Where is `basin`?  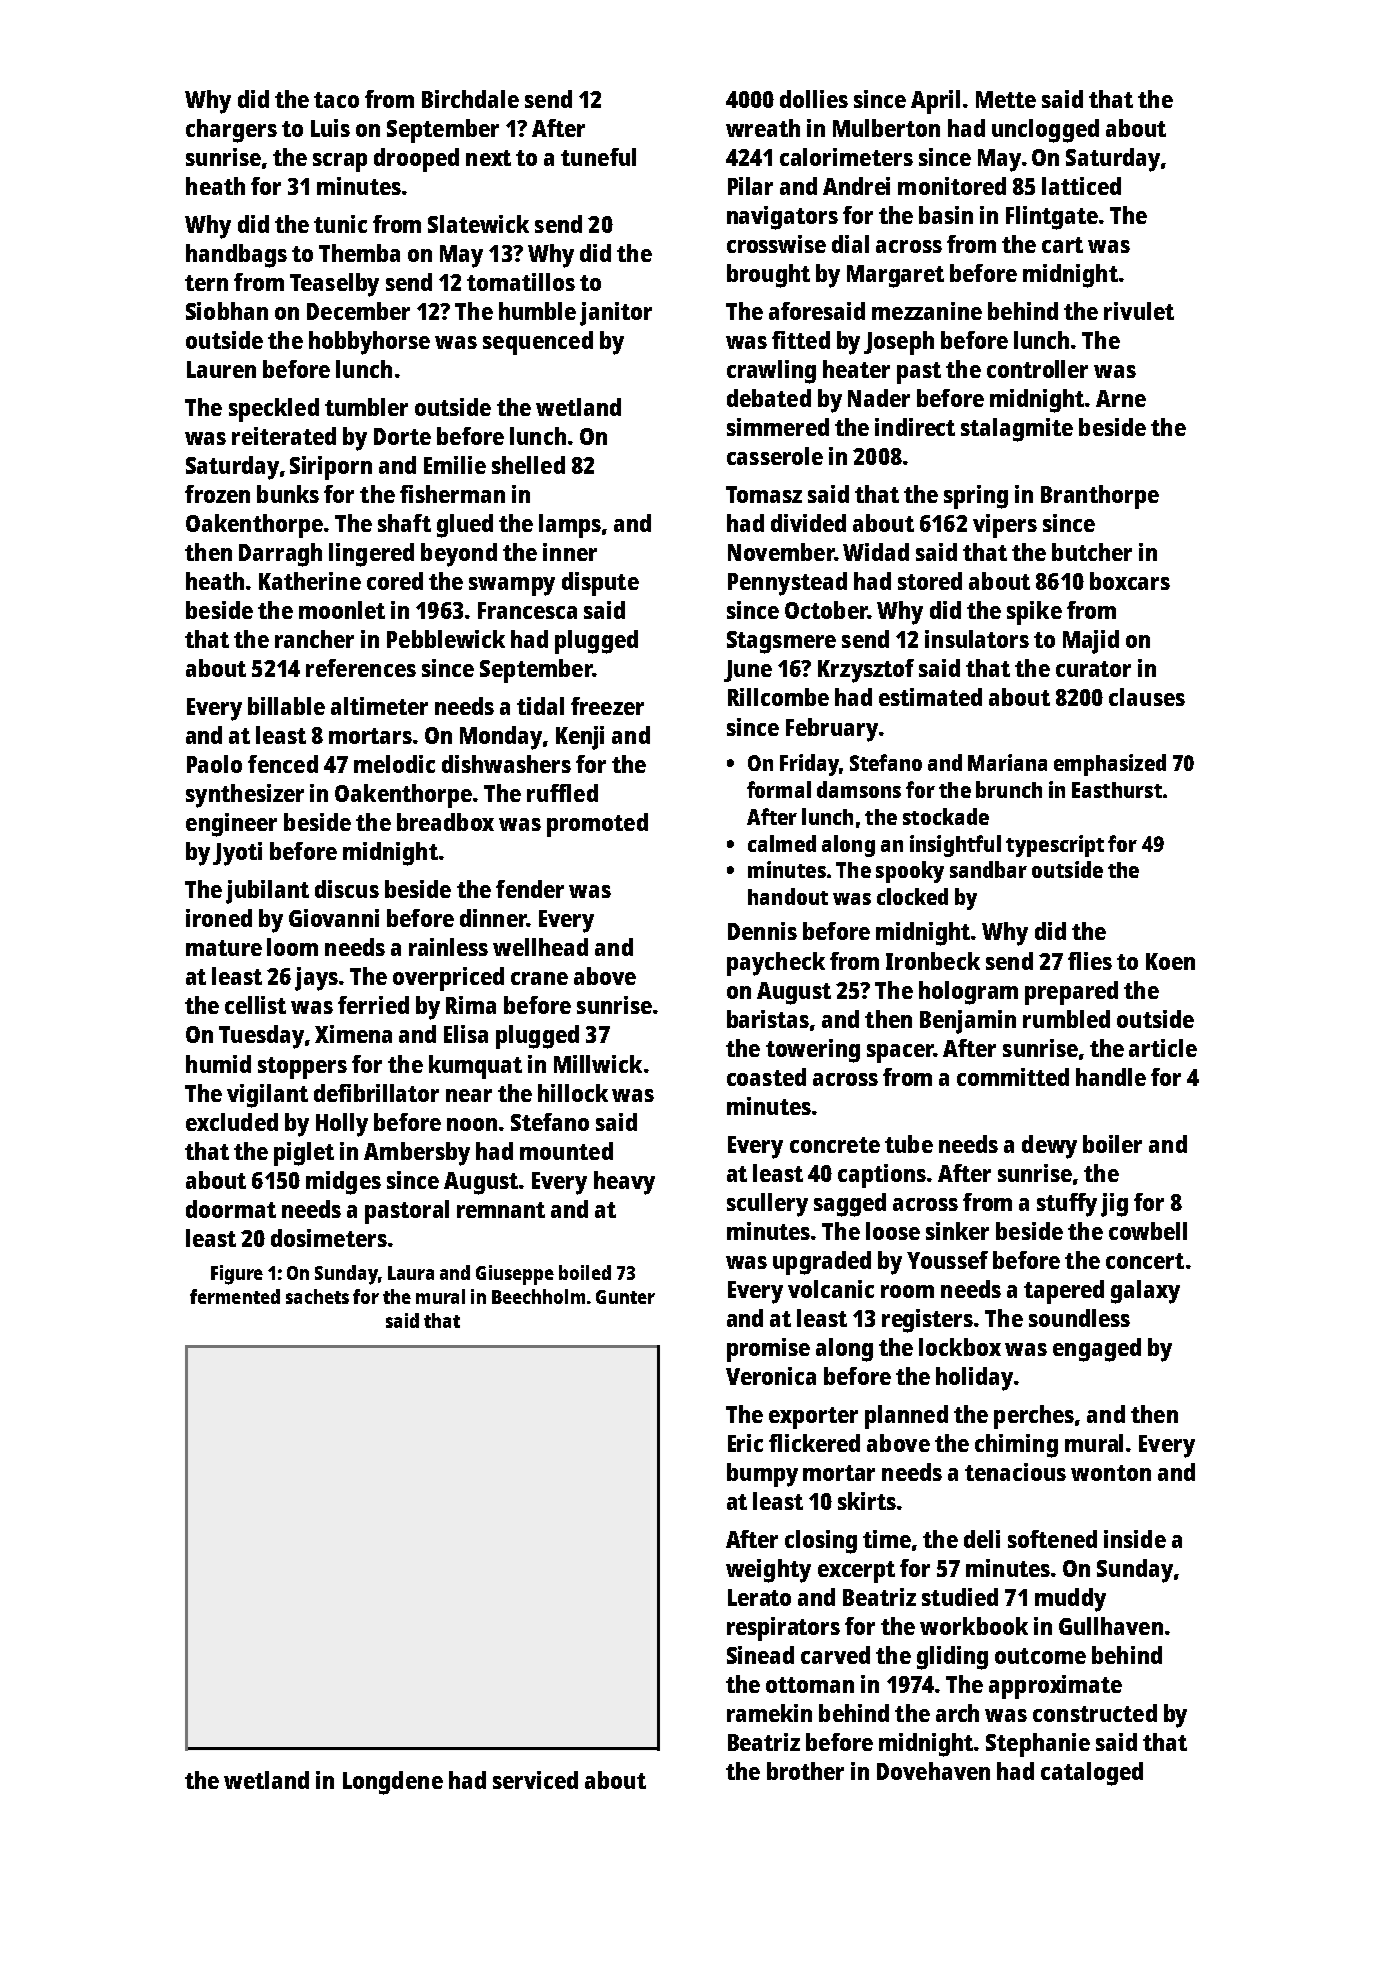 basin is located at coordinates (946, 215).
